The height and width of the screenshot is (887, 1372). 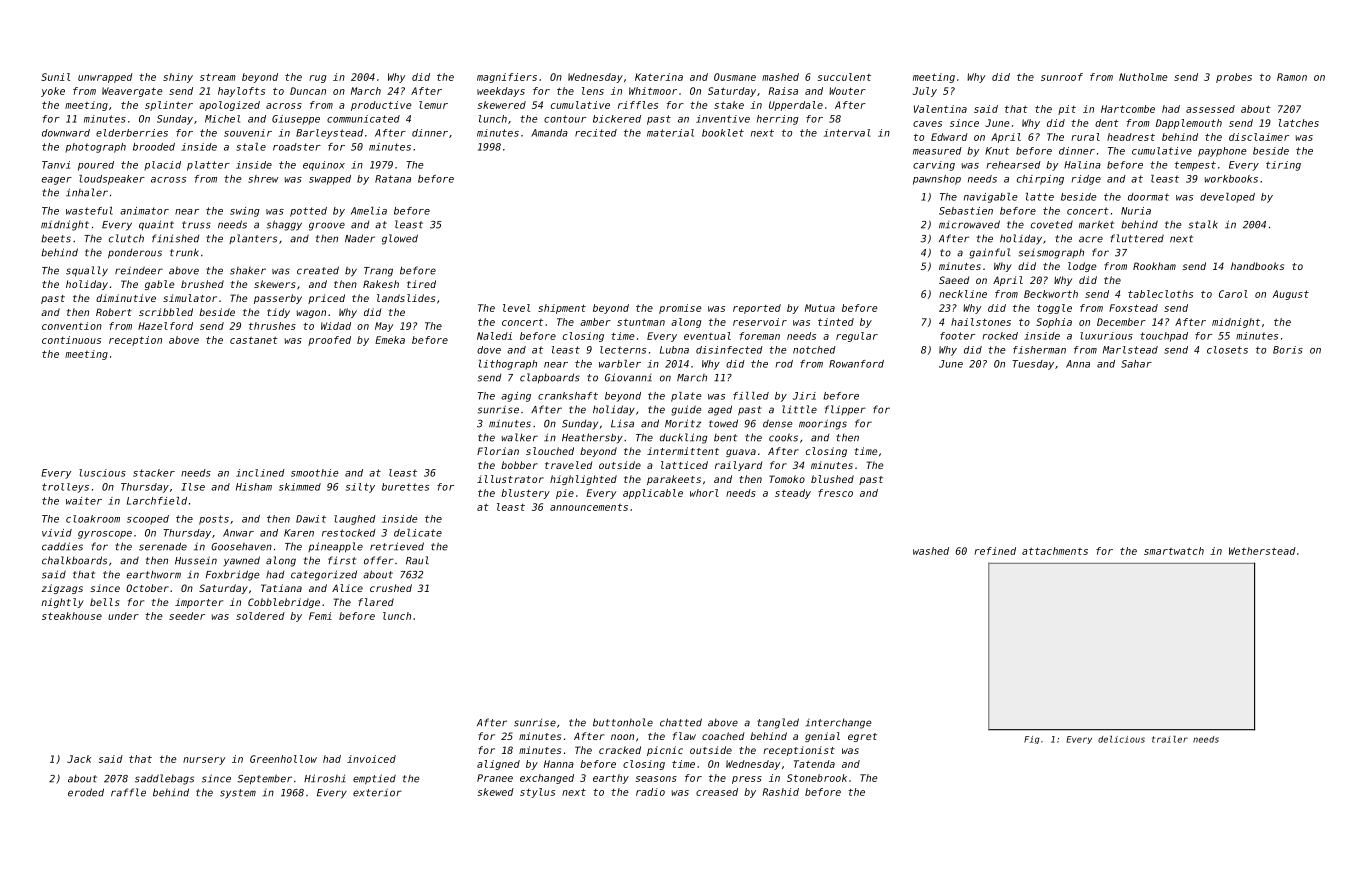 What do you see at coordinates (717, 792) in the screenshot?
I see `creased` at bounding box center [717, 792].
